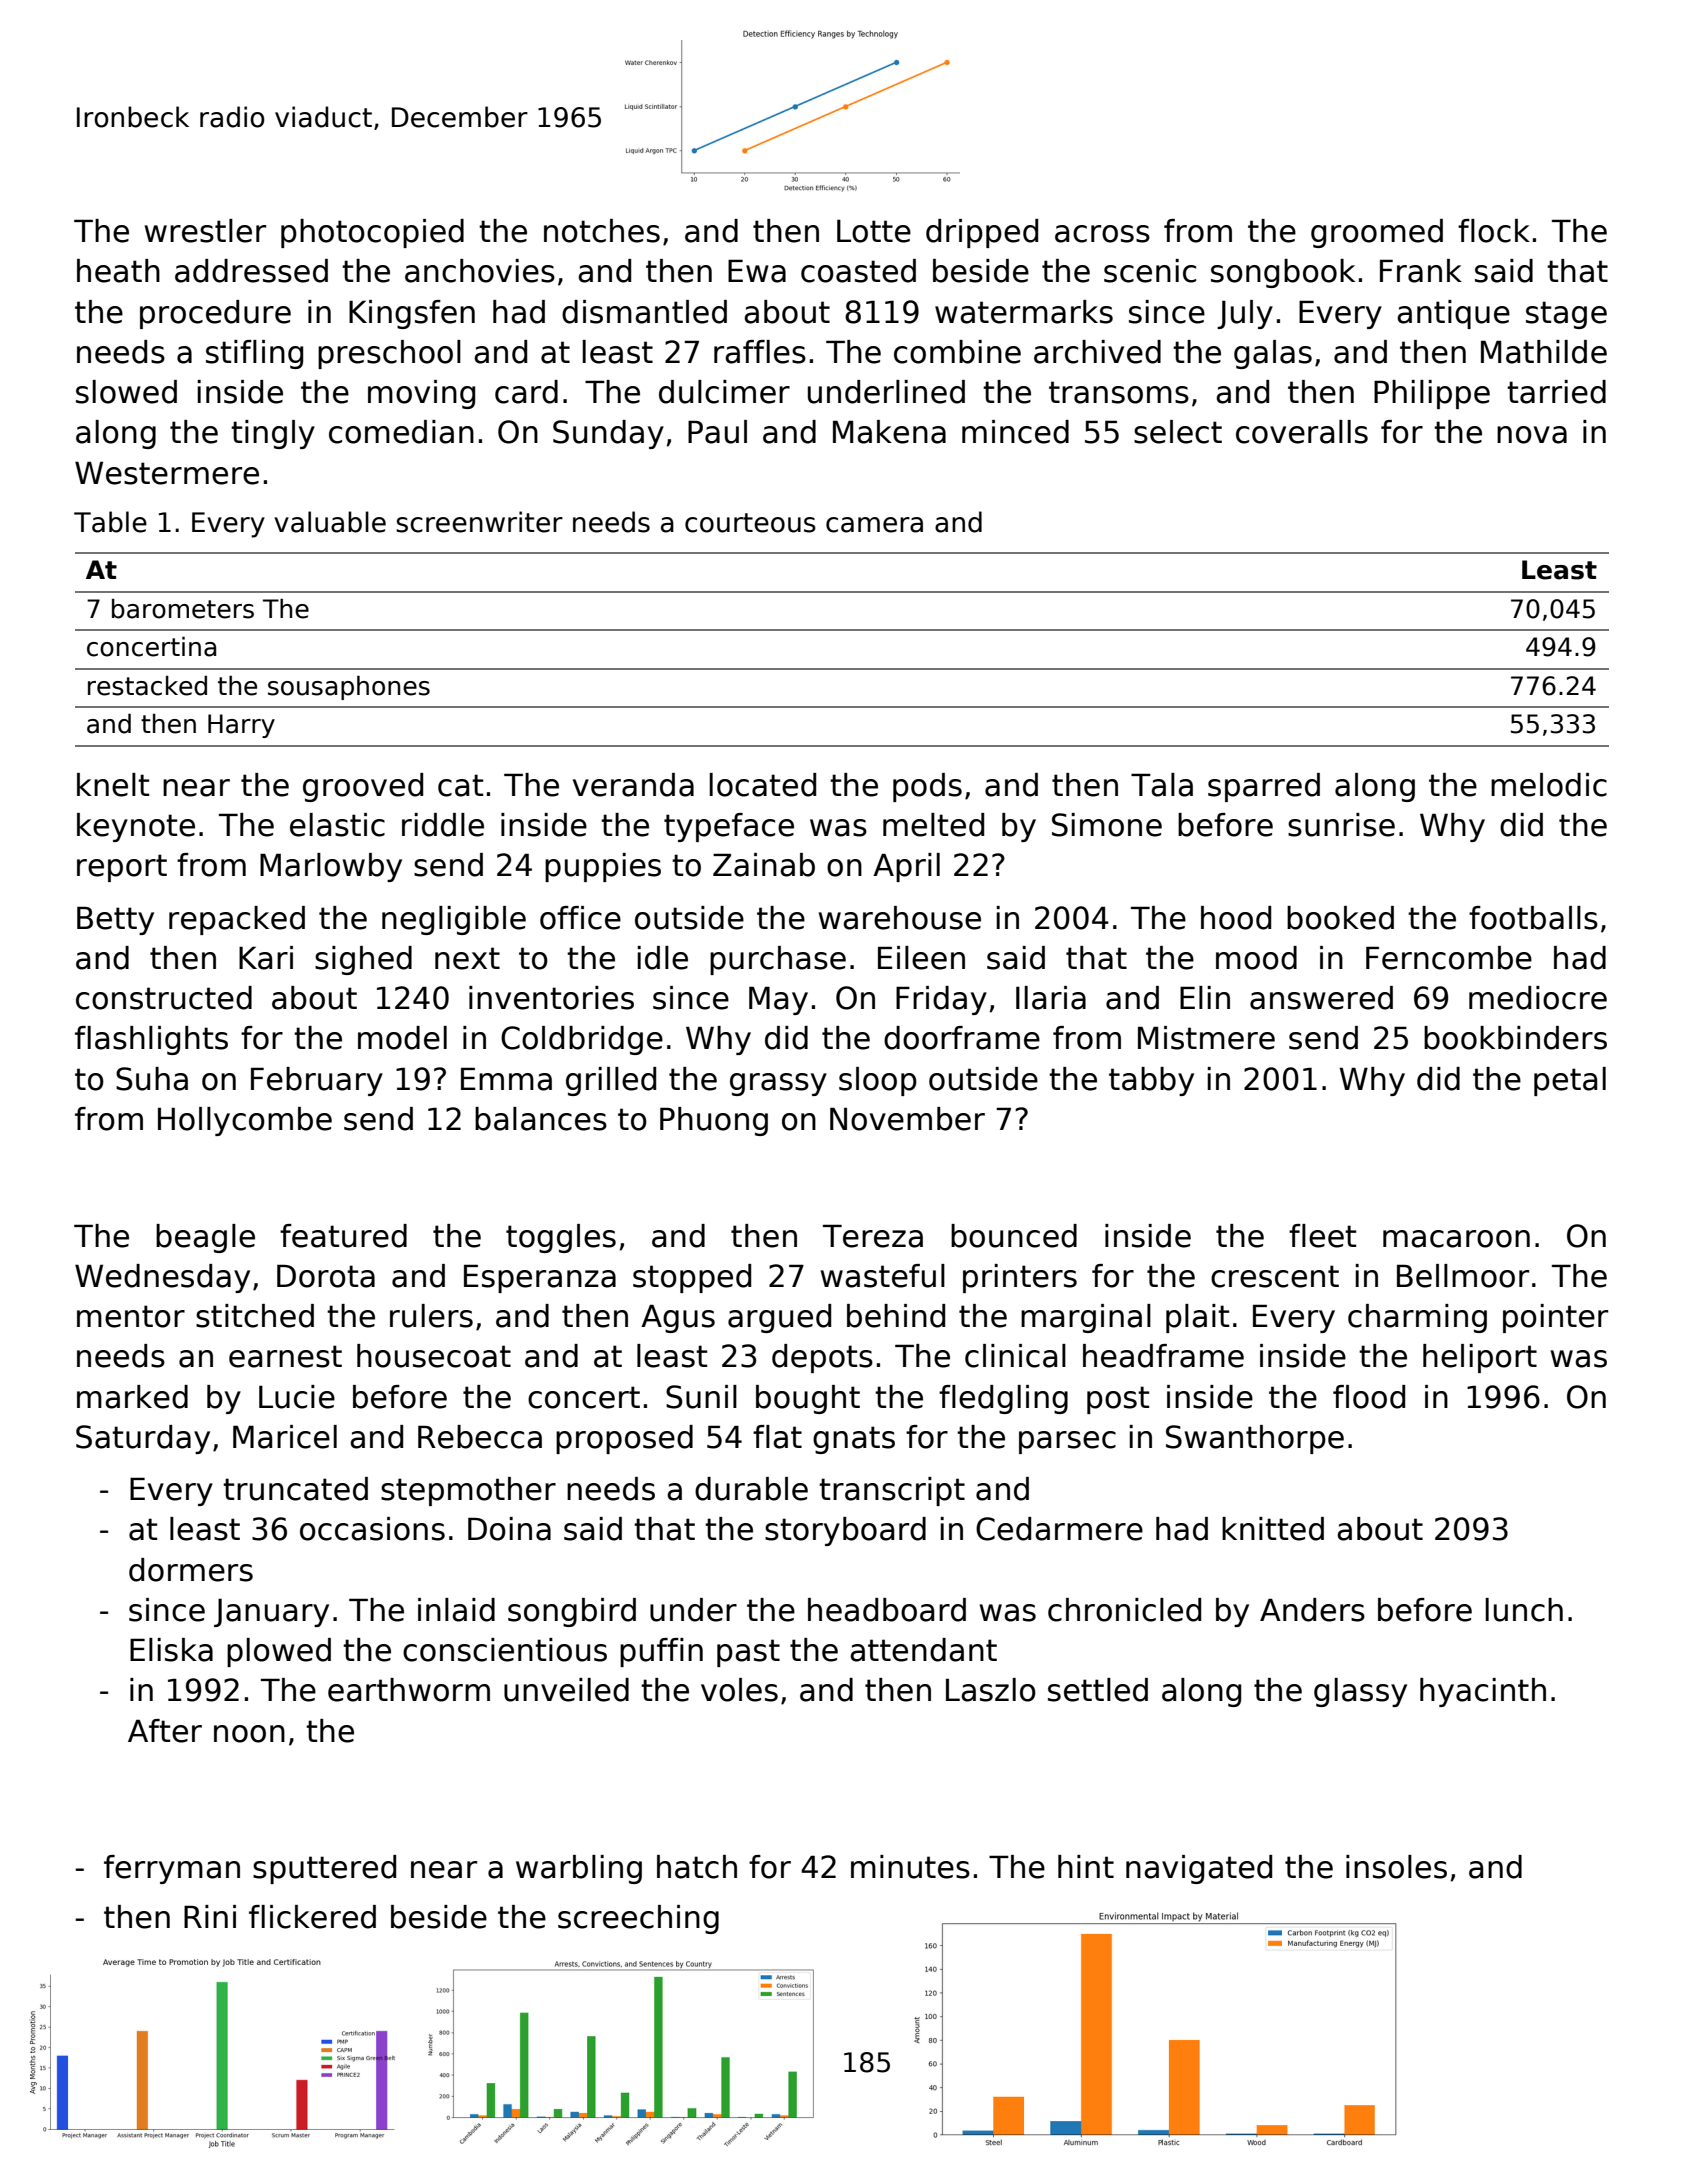 This page has width=1683, height=2178. Describe the element at coordinates (923, 1650) in the page. I see `attendant` at that location.
